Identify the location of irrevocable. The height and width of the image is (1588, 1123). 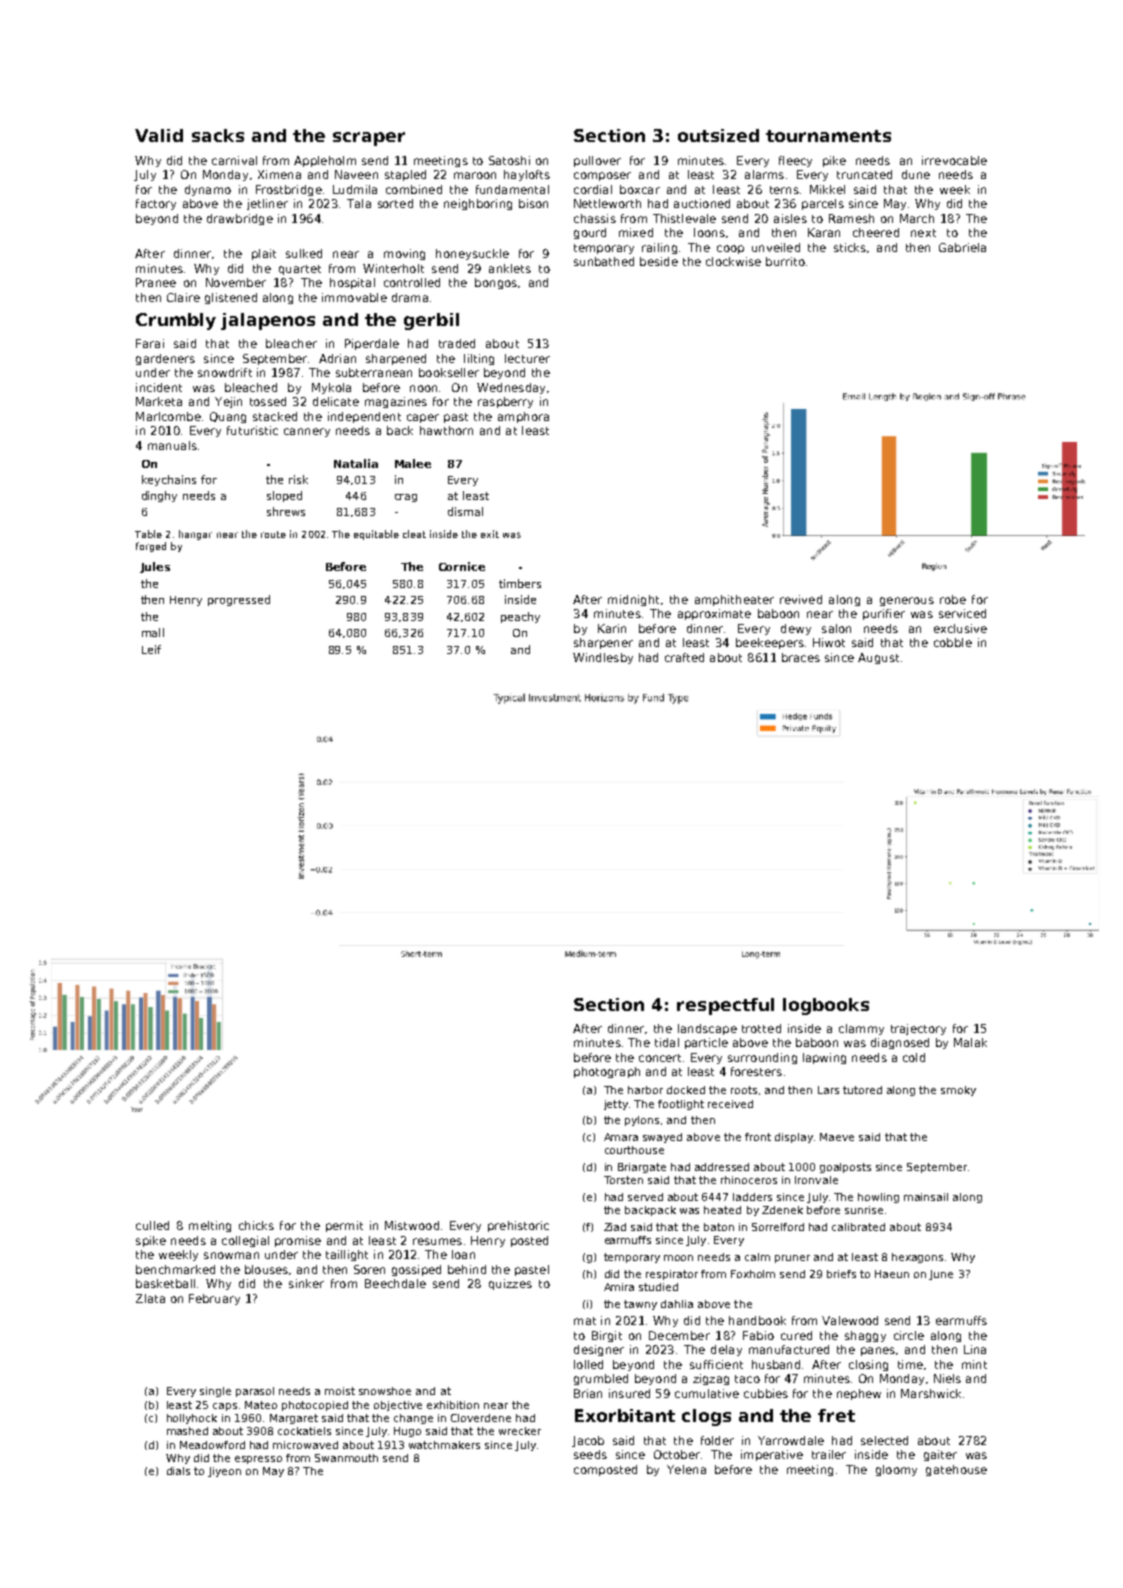
(954, 160).
